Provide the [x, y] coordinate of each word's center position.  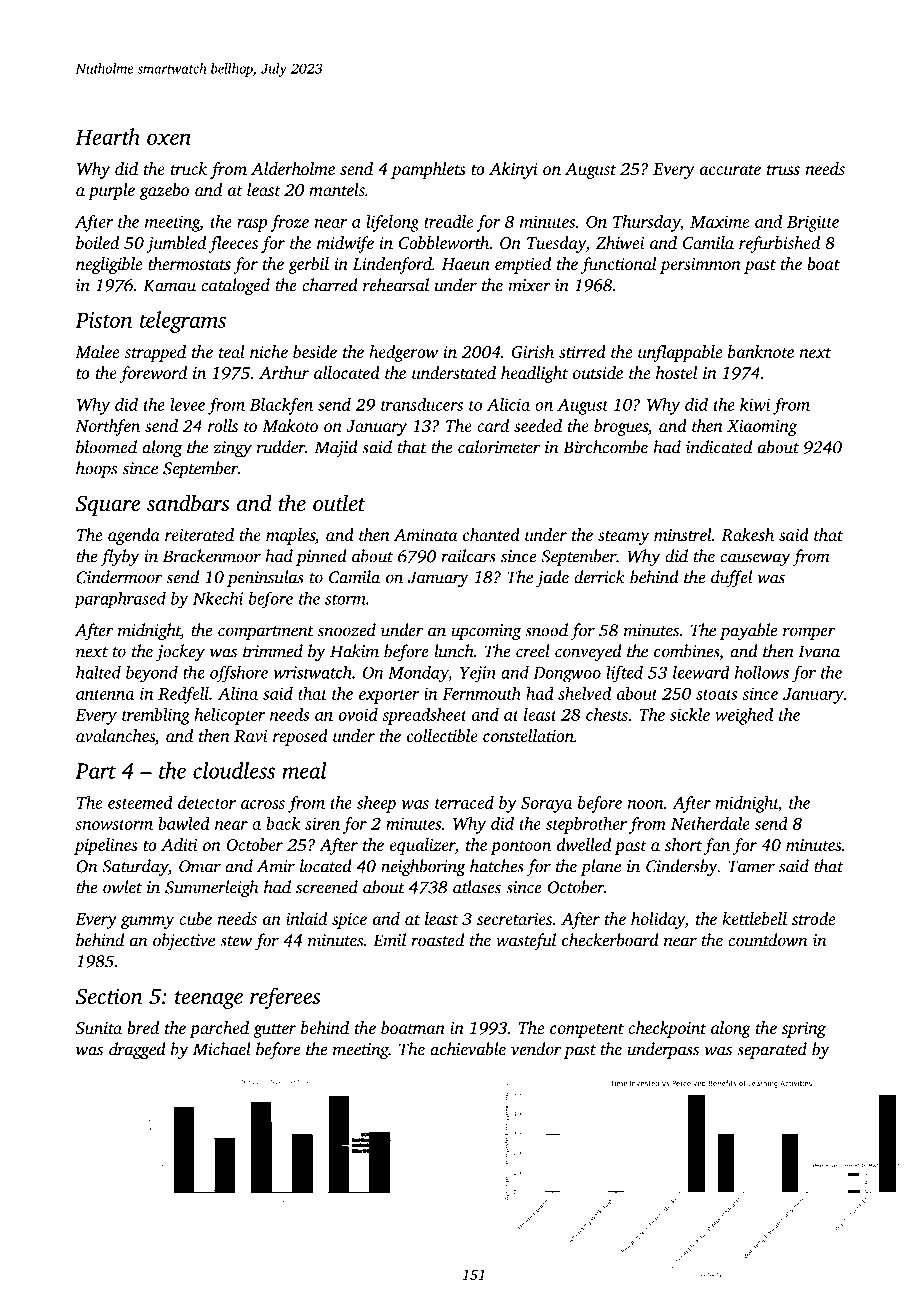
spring [804, 1030]
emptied [523, 265]
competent [587, 1031]
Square [108, 505]
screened [327, 887]
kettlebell [754, 918]
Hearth [107, 136]
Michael [222, 1049]
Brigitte [813, 223]
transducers [422, 404]
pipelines [106, 846]
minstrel [683, 534]
